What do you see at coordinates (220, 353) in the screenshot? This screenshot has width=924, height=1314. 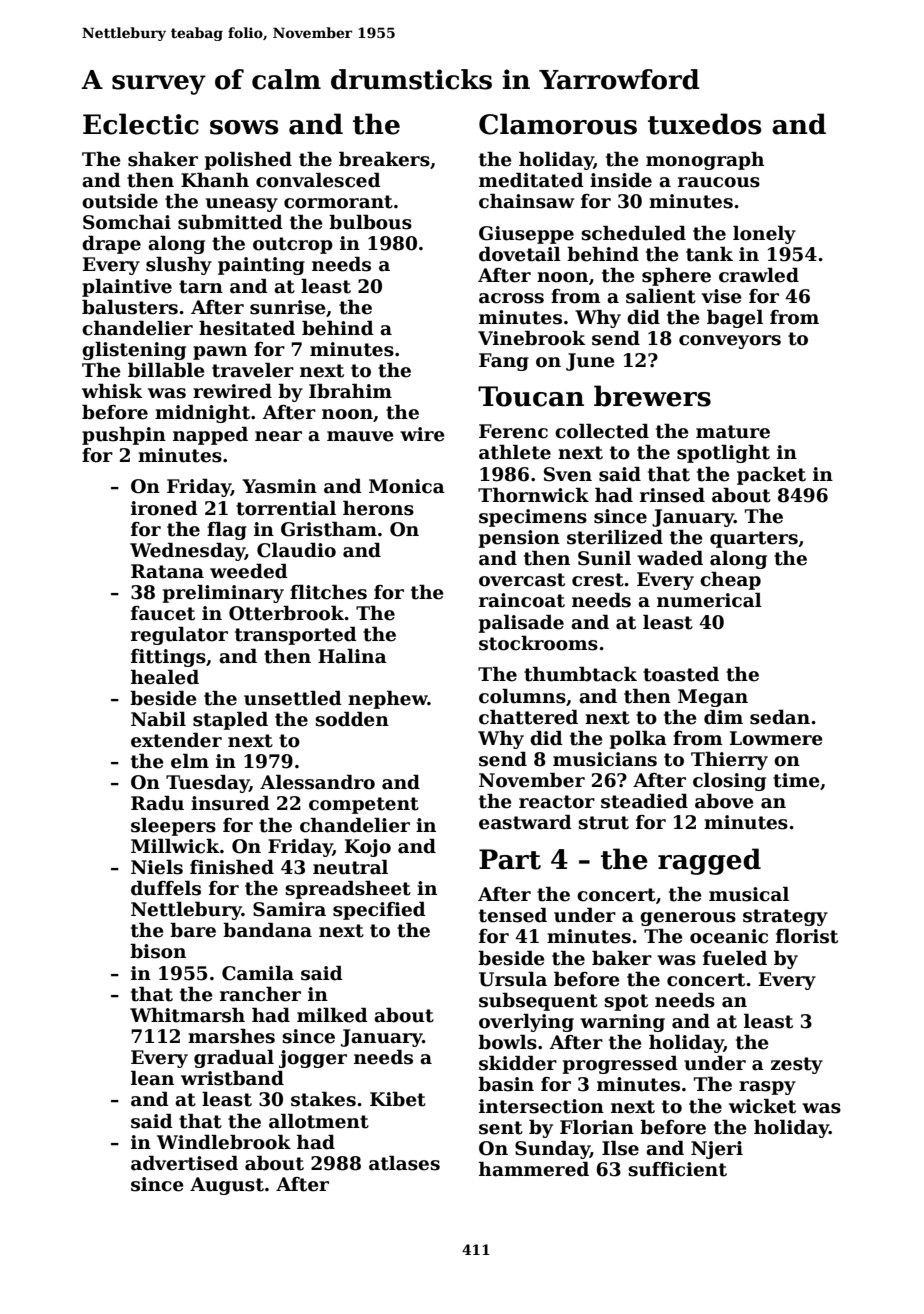 I see `pawn` at bounding box center [220, 353].
